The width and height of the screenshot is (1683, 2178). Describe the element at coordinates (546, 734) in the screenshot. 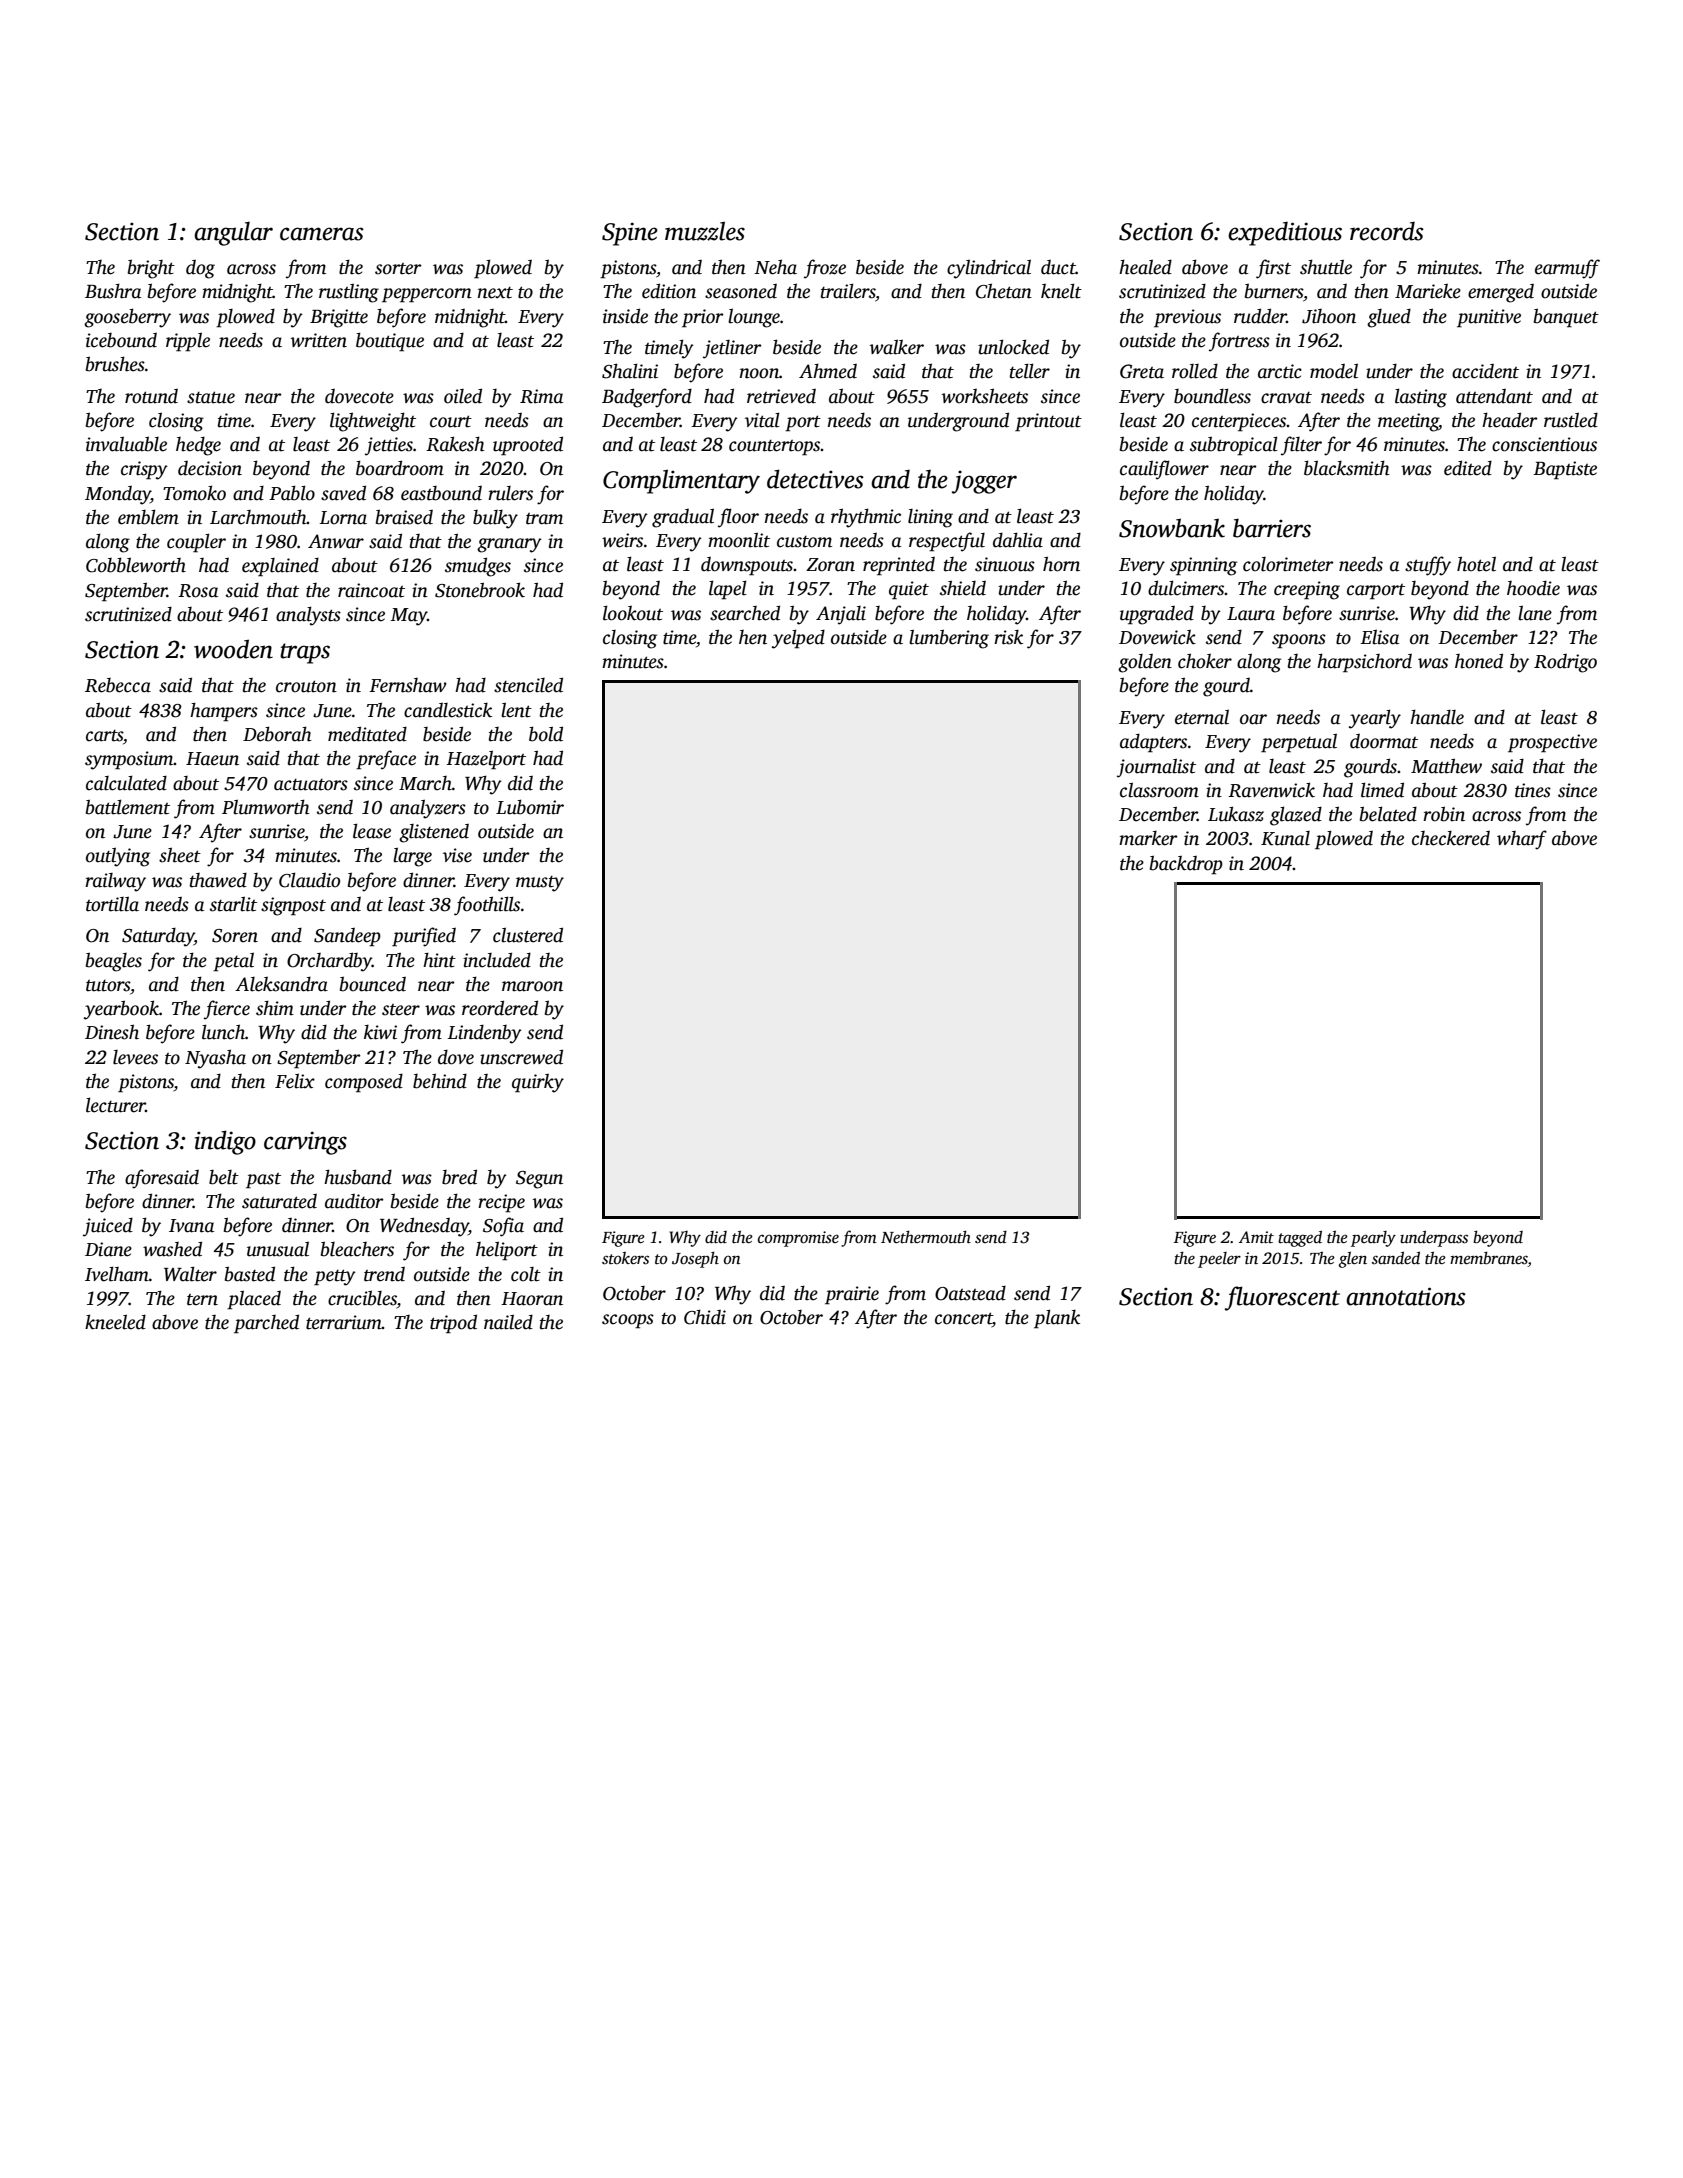

I see `bold` at that location.
